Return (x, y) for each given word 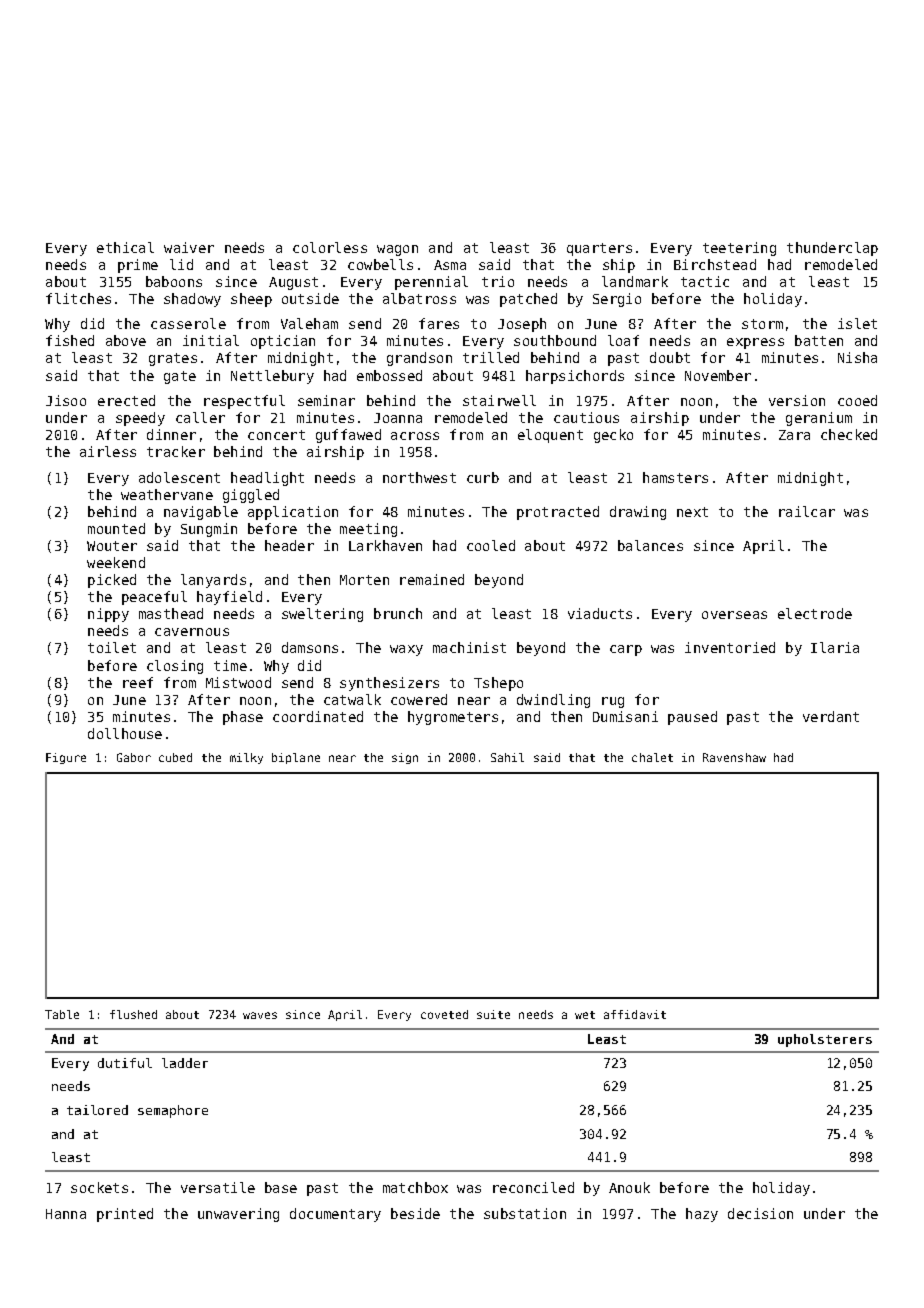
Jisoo (66, 400)
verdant (831, 716)
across (415, 436)
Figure (66, 758)
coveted (444, 1014)
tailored (97, 1110)
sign (405, 758)
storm (762, 324)
